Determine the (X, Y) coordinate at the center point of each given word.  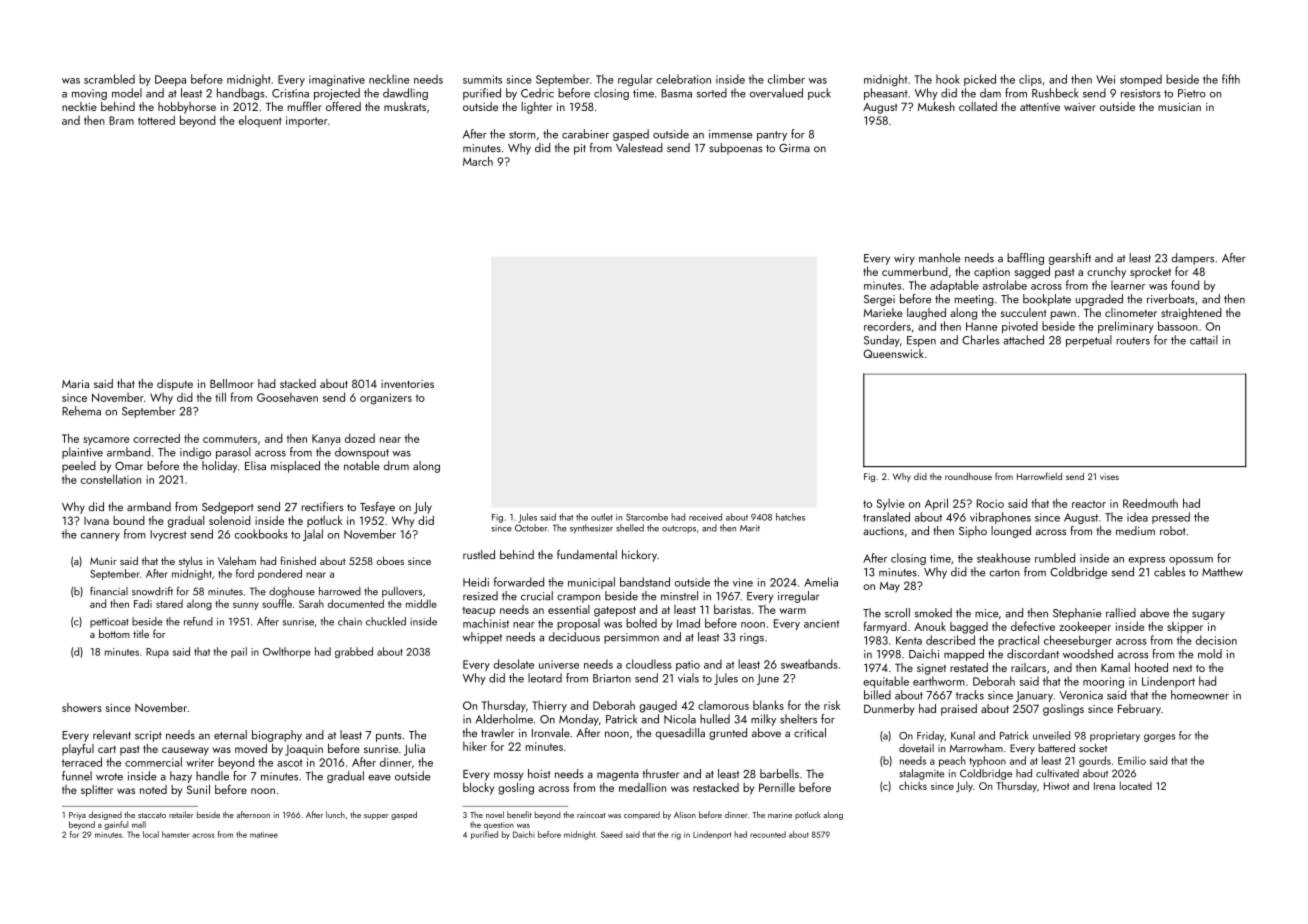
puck (819, 94)
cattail (1204, 340)
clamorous (723, 705)
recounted (768, 834)
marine (780, 815)
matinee (264, 835)
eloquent (260, 121)
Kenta (909, 640)
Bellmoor (232, 383)
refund (198, 621)
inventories (407, 384)
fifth (1231, 79)
